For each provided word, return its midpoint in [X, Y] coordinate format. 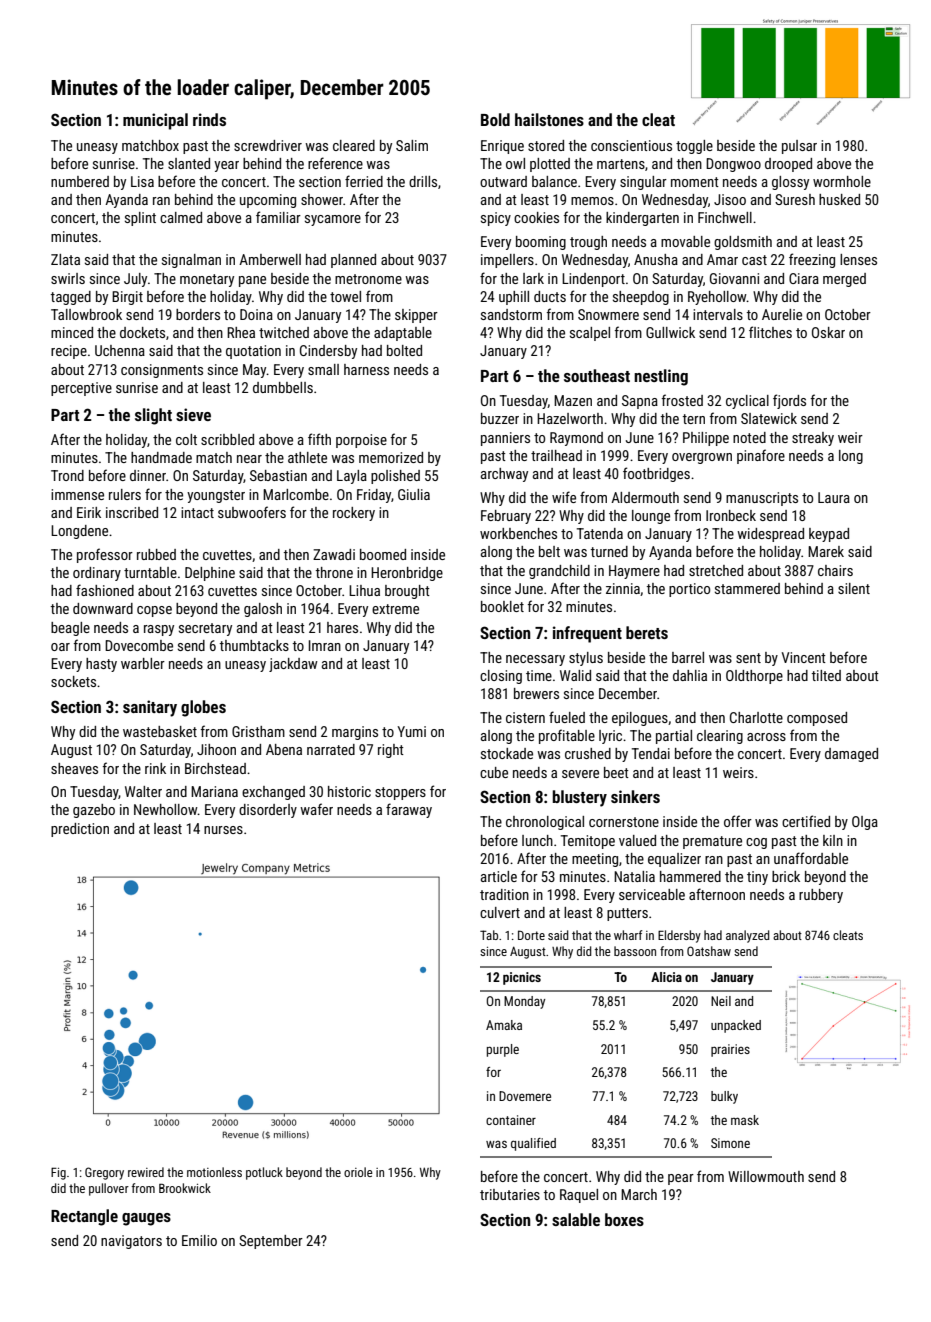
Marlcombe [296, 494]
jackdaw [293, 665]
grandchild [559, 572]
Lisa [142, 181]
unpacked [736, 1026]
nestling [661, 377]
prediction [80, 830]
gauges [146, 1219]
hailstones [549, 119]
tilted [826, 675]
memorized [391, 457]
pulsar [799, 147]
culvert [500, 912]
